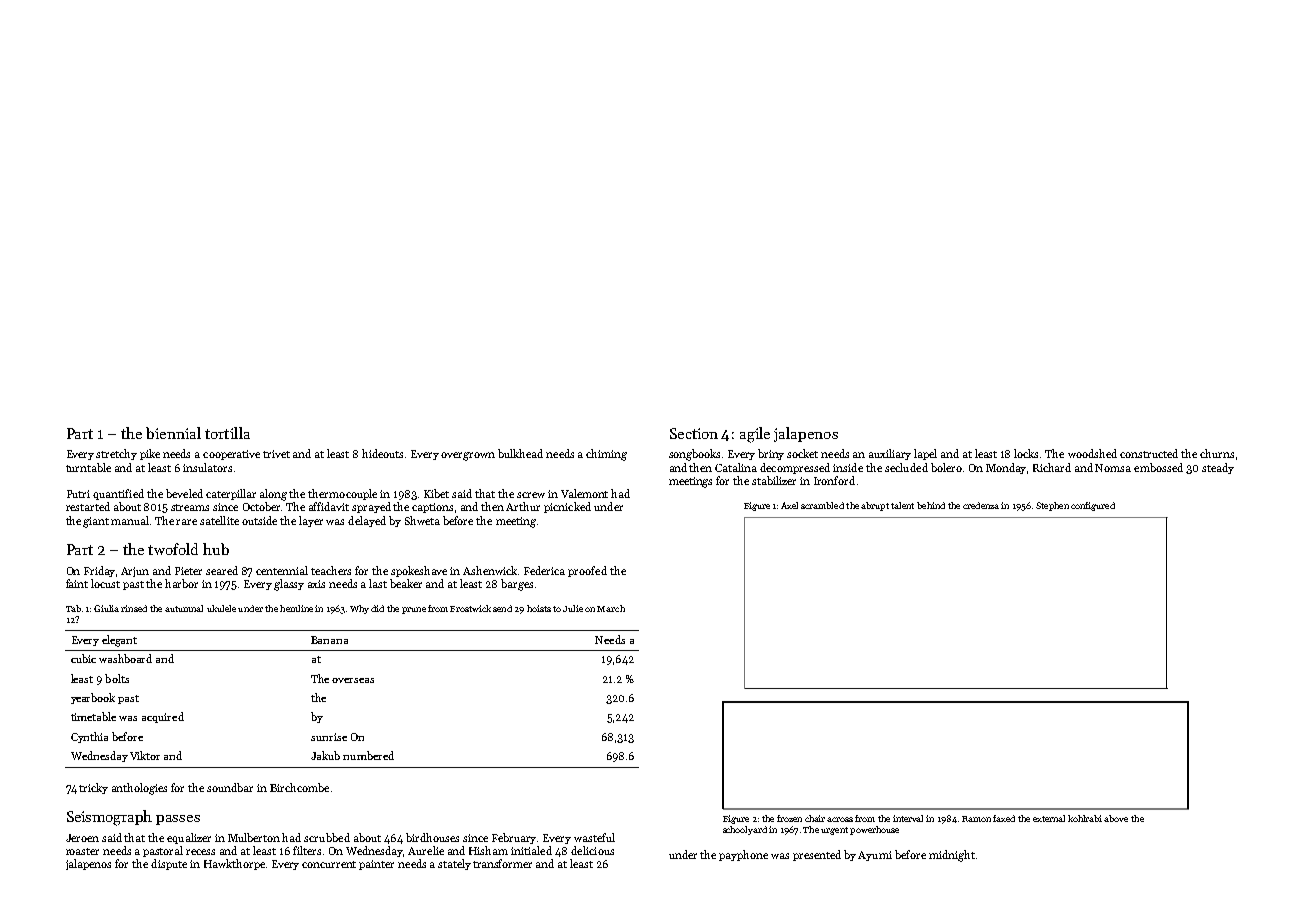 This screenshot has width=1308, height=924. What do you see at coordinates (353, 680) in the screenshot?
I see `overseas` at bounding box center [353, 680].
